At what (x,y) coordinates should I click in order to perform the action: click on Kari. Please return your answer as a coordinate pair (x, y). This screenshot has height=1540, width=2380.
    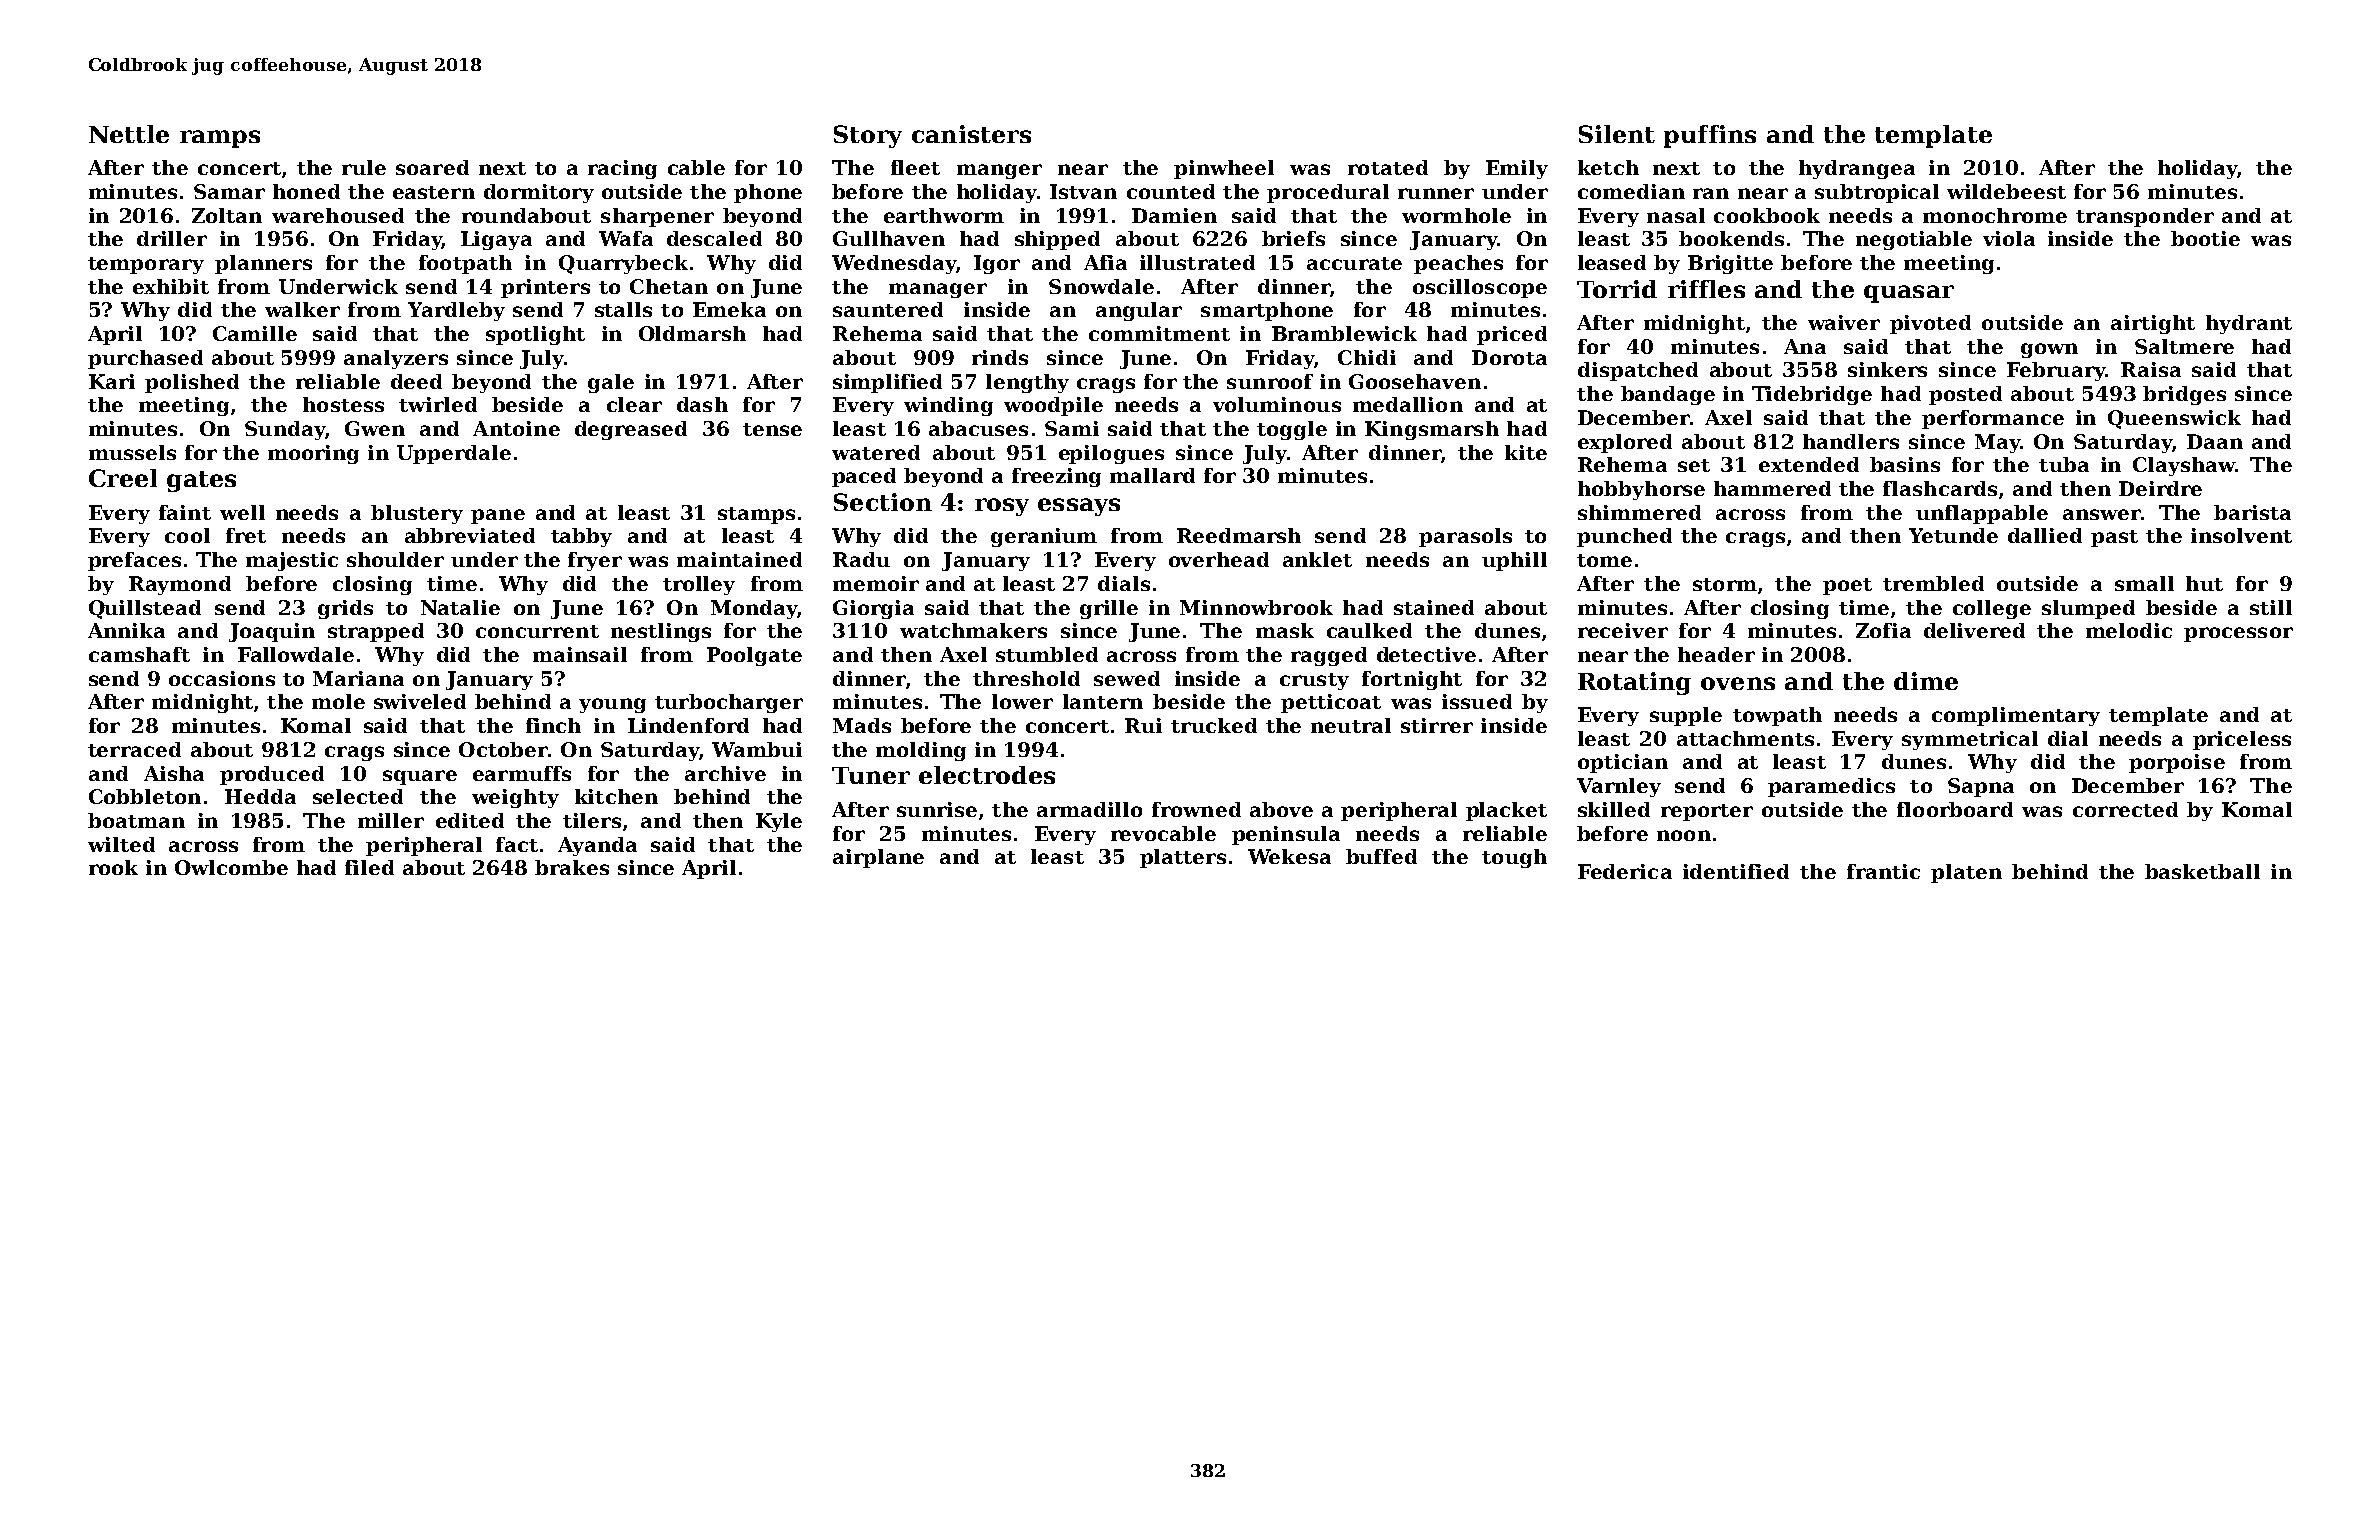
    Looking at the image, I should click on (112, 381).
